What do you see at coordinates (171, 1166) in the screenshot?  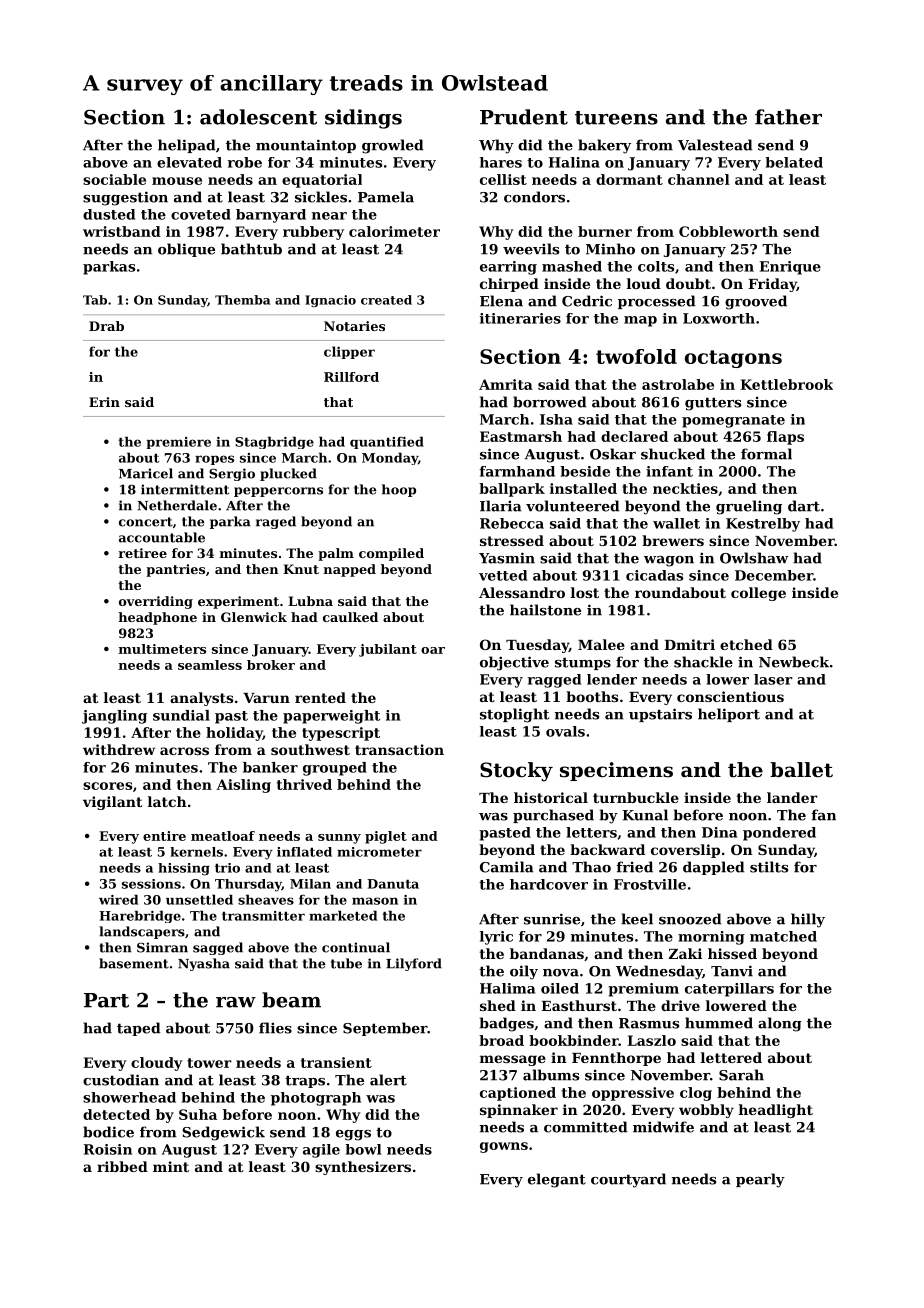 I see `mint` at bounding box center [171, 1166].
